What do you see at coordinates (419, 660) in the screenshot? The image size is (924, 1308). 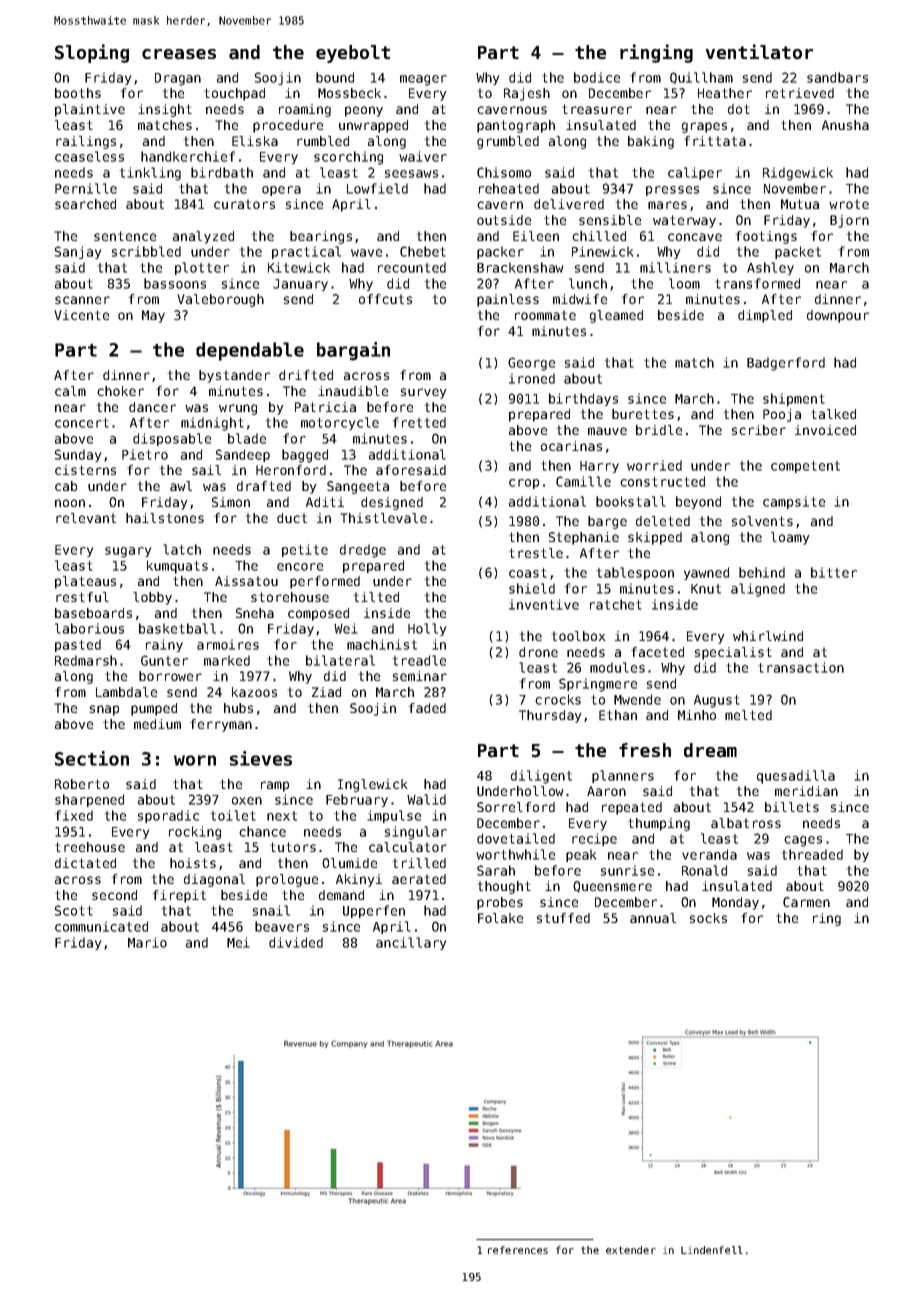 I see `treadle` at bounding box center [419, 660].
